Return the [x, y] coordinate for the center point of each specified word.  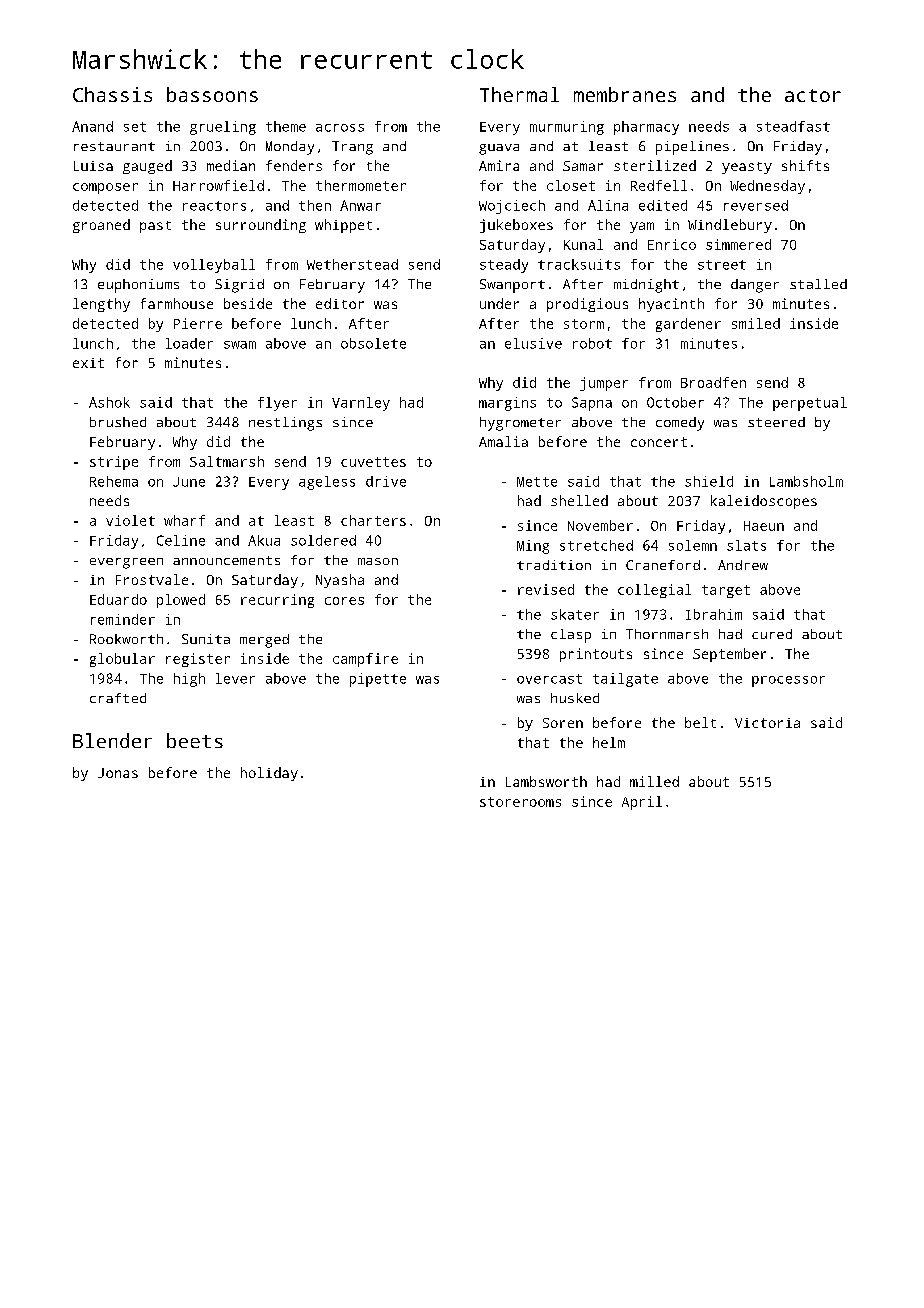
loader [189, 343]
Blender [112, 740]
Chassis [112, 94]
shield [709, 481]
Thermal [519, 94]
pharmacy [646, 128]
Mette [537, 482]
